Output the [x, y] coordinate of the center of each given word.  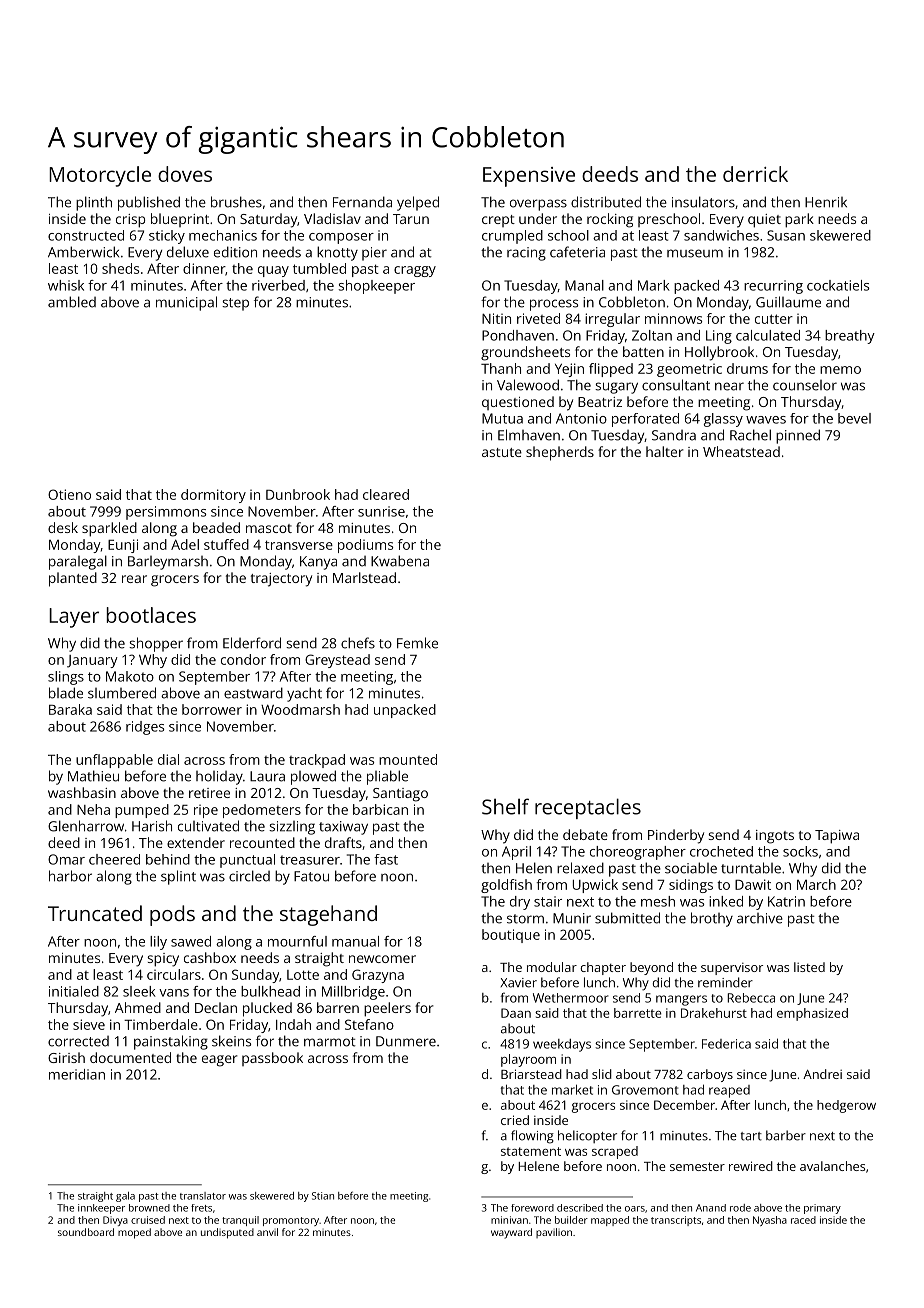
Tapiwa [837, 837]
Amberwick [83, 252]
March [816, 884]
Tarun [411, 219]
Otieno [69, 494]
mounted [408, 759]
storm [525, 919]
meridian [77, 1074]
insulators [703, 202]
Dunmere [406, 1041]
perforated [645, 420]
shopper [156, 644]
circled [249, 876]
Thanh [501, 368]
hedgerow [846, 1106]
